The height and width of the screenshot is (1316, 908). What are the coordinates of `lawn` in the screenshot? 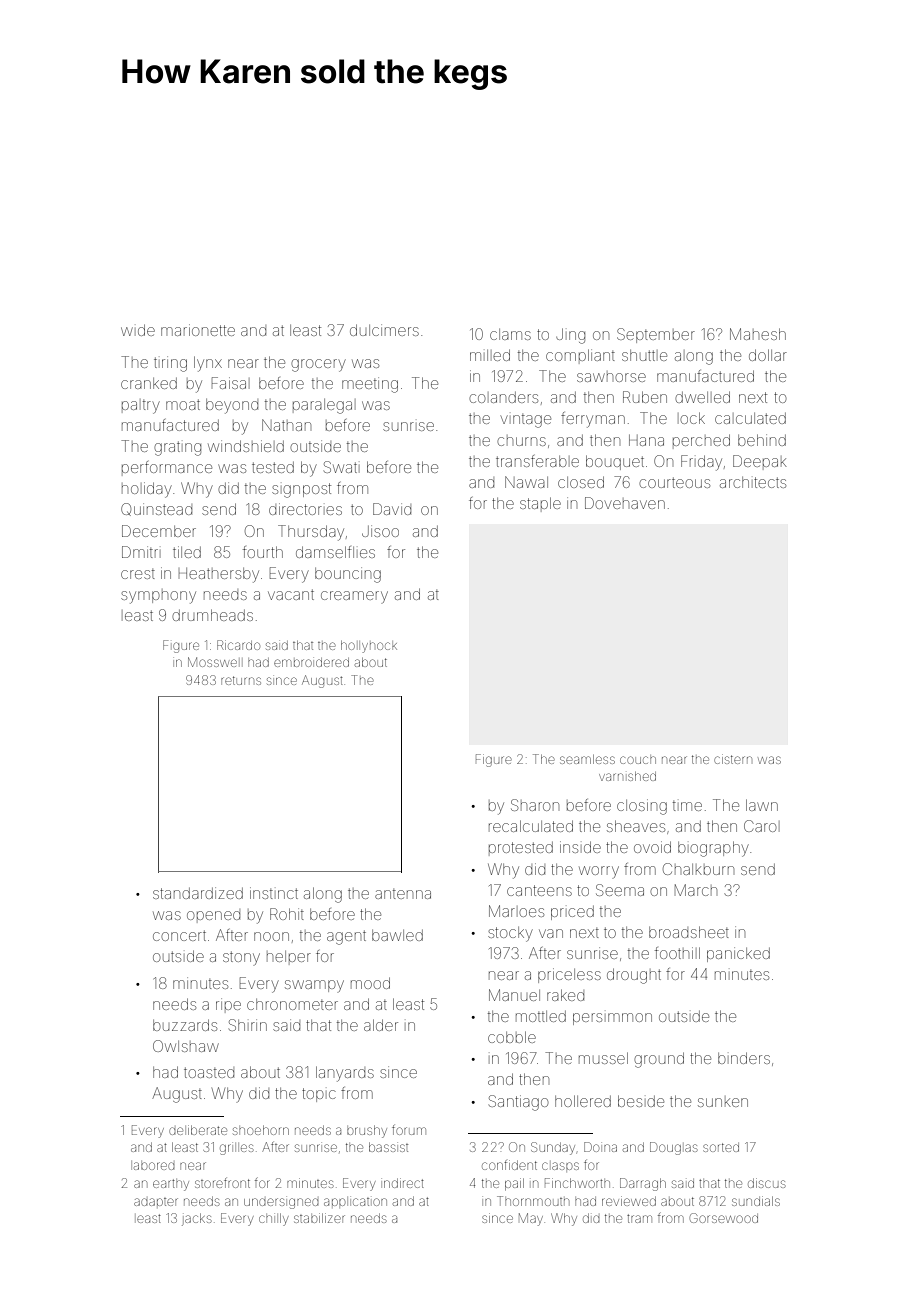 It's located at (762, 805).
